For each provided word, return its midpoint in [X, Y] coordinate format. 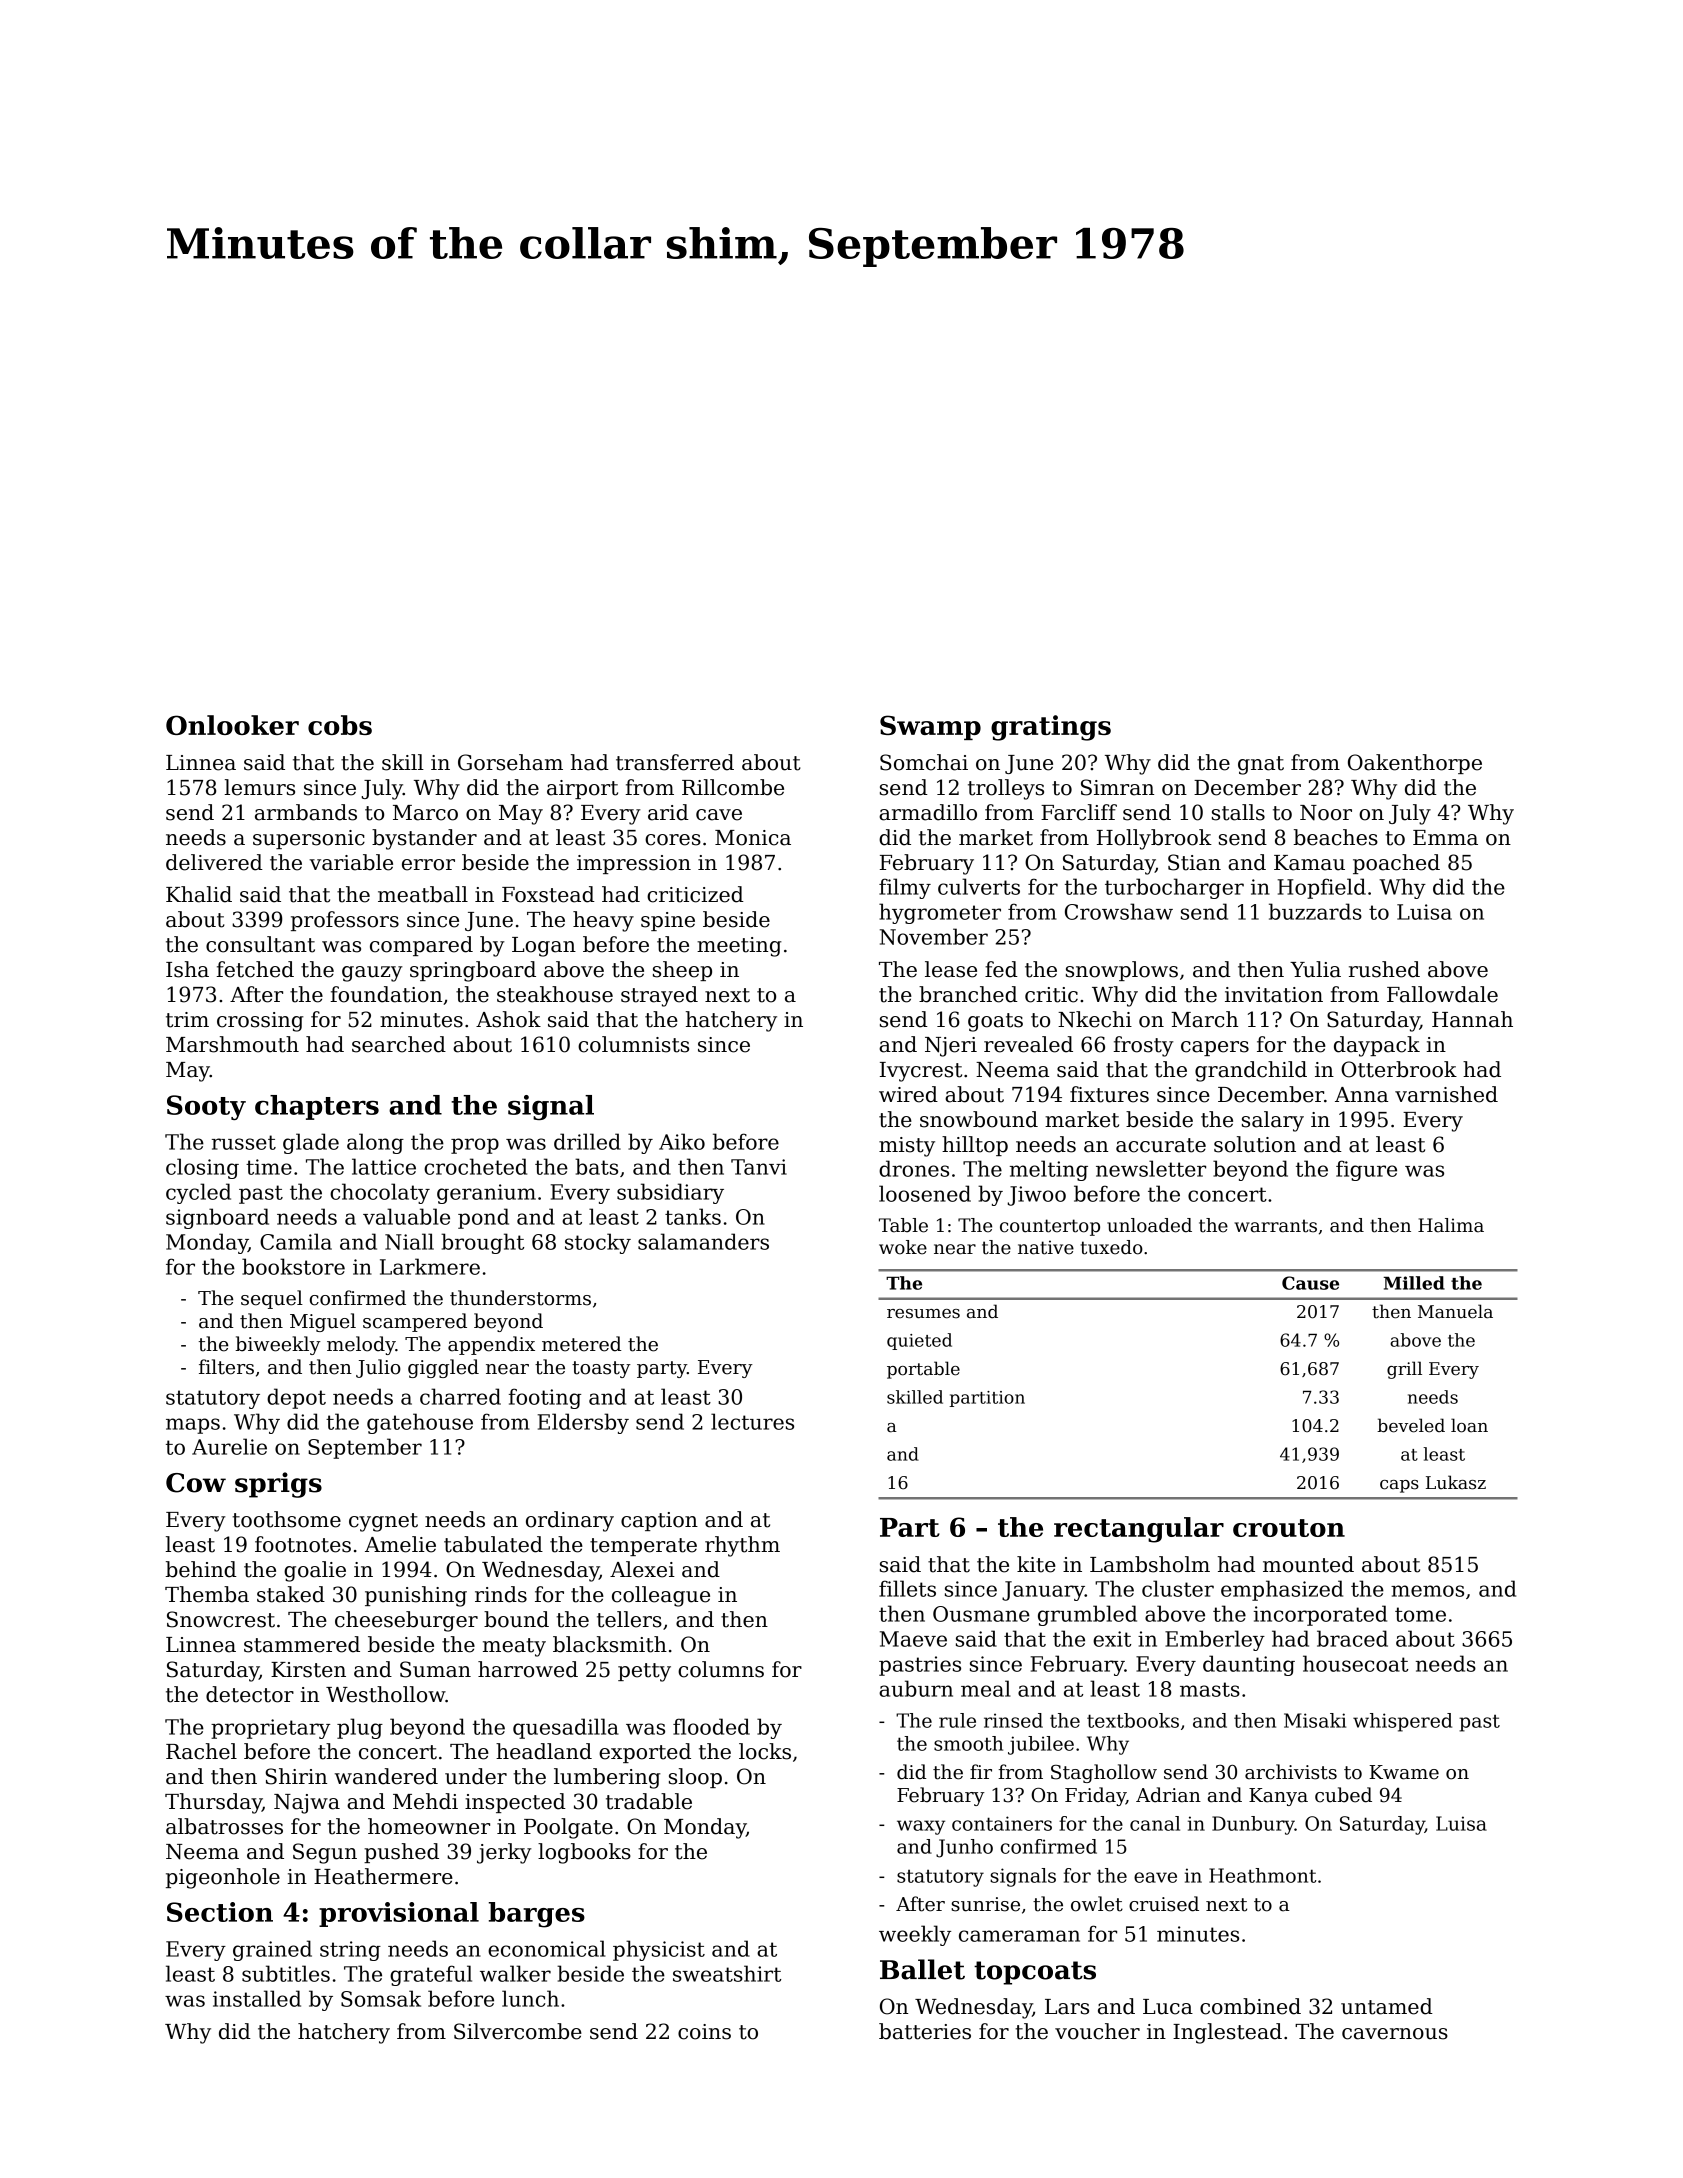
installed [257, 1998]
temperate [643, 1547]
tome [1420, 1614]
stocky [598, 1243]
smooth [968, 1743]
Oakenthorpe [1415, 764]
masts [1210, 1689]
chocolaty [380, 1193]
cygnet [383, 1522]
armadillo [928, 812]
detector [250, 1694]
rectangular [1139, 1530]
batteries [925, 2031]
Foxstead [548, 894]
